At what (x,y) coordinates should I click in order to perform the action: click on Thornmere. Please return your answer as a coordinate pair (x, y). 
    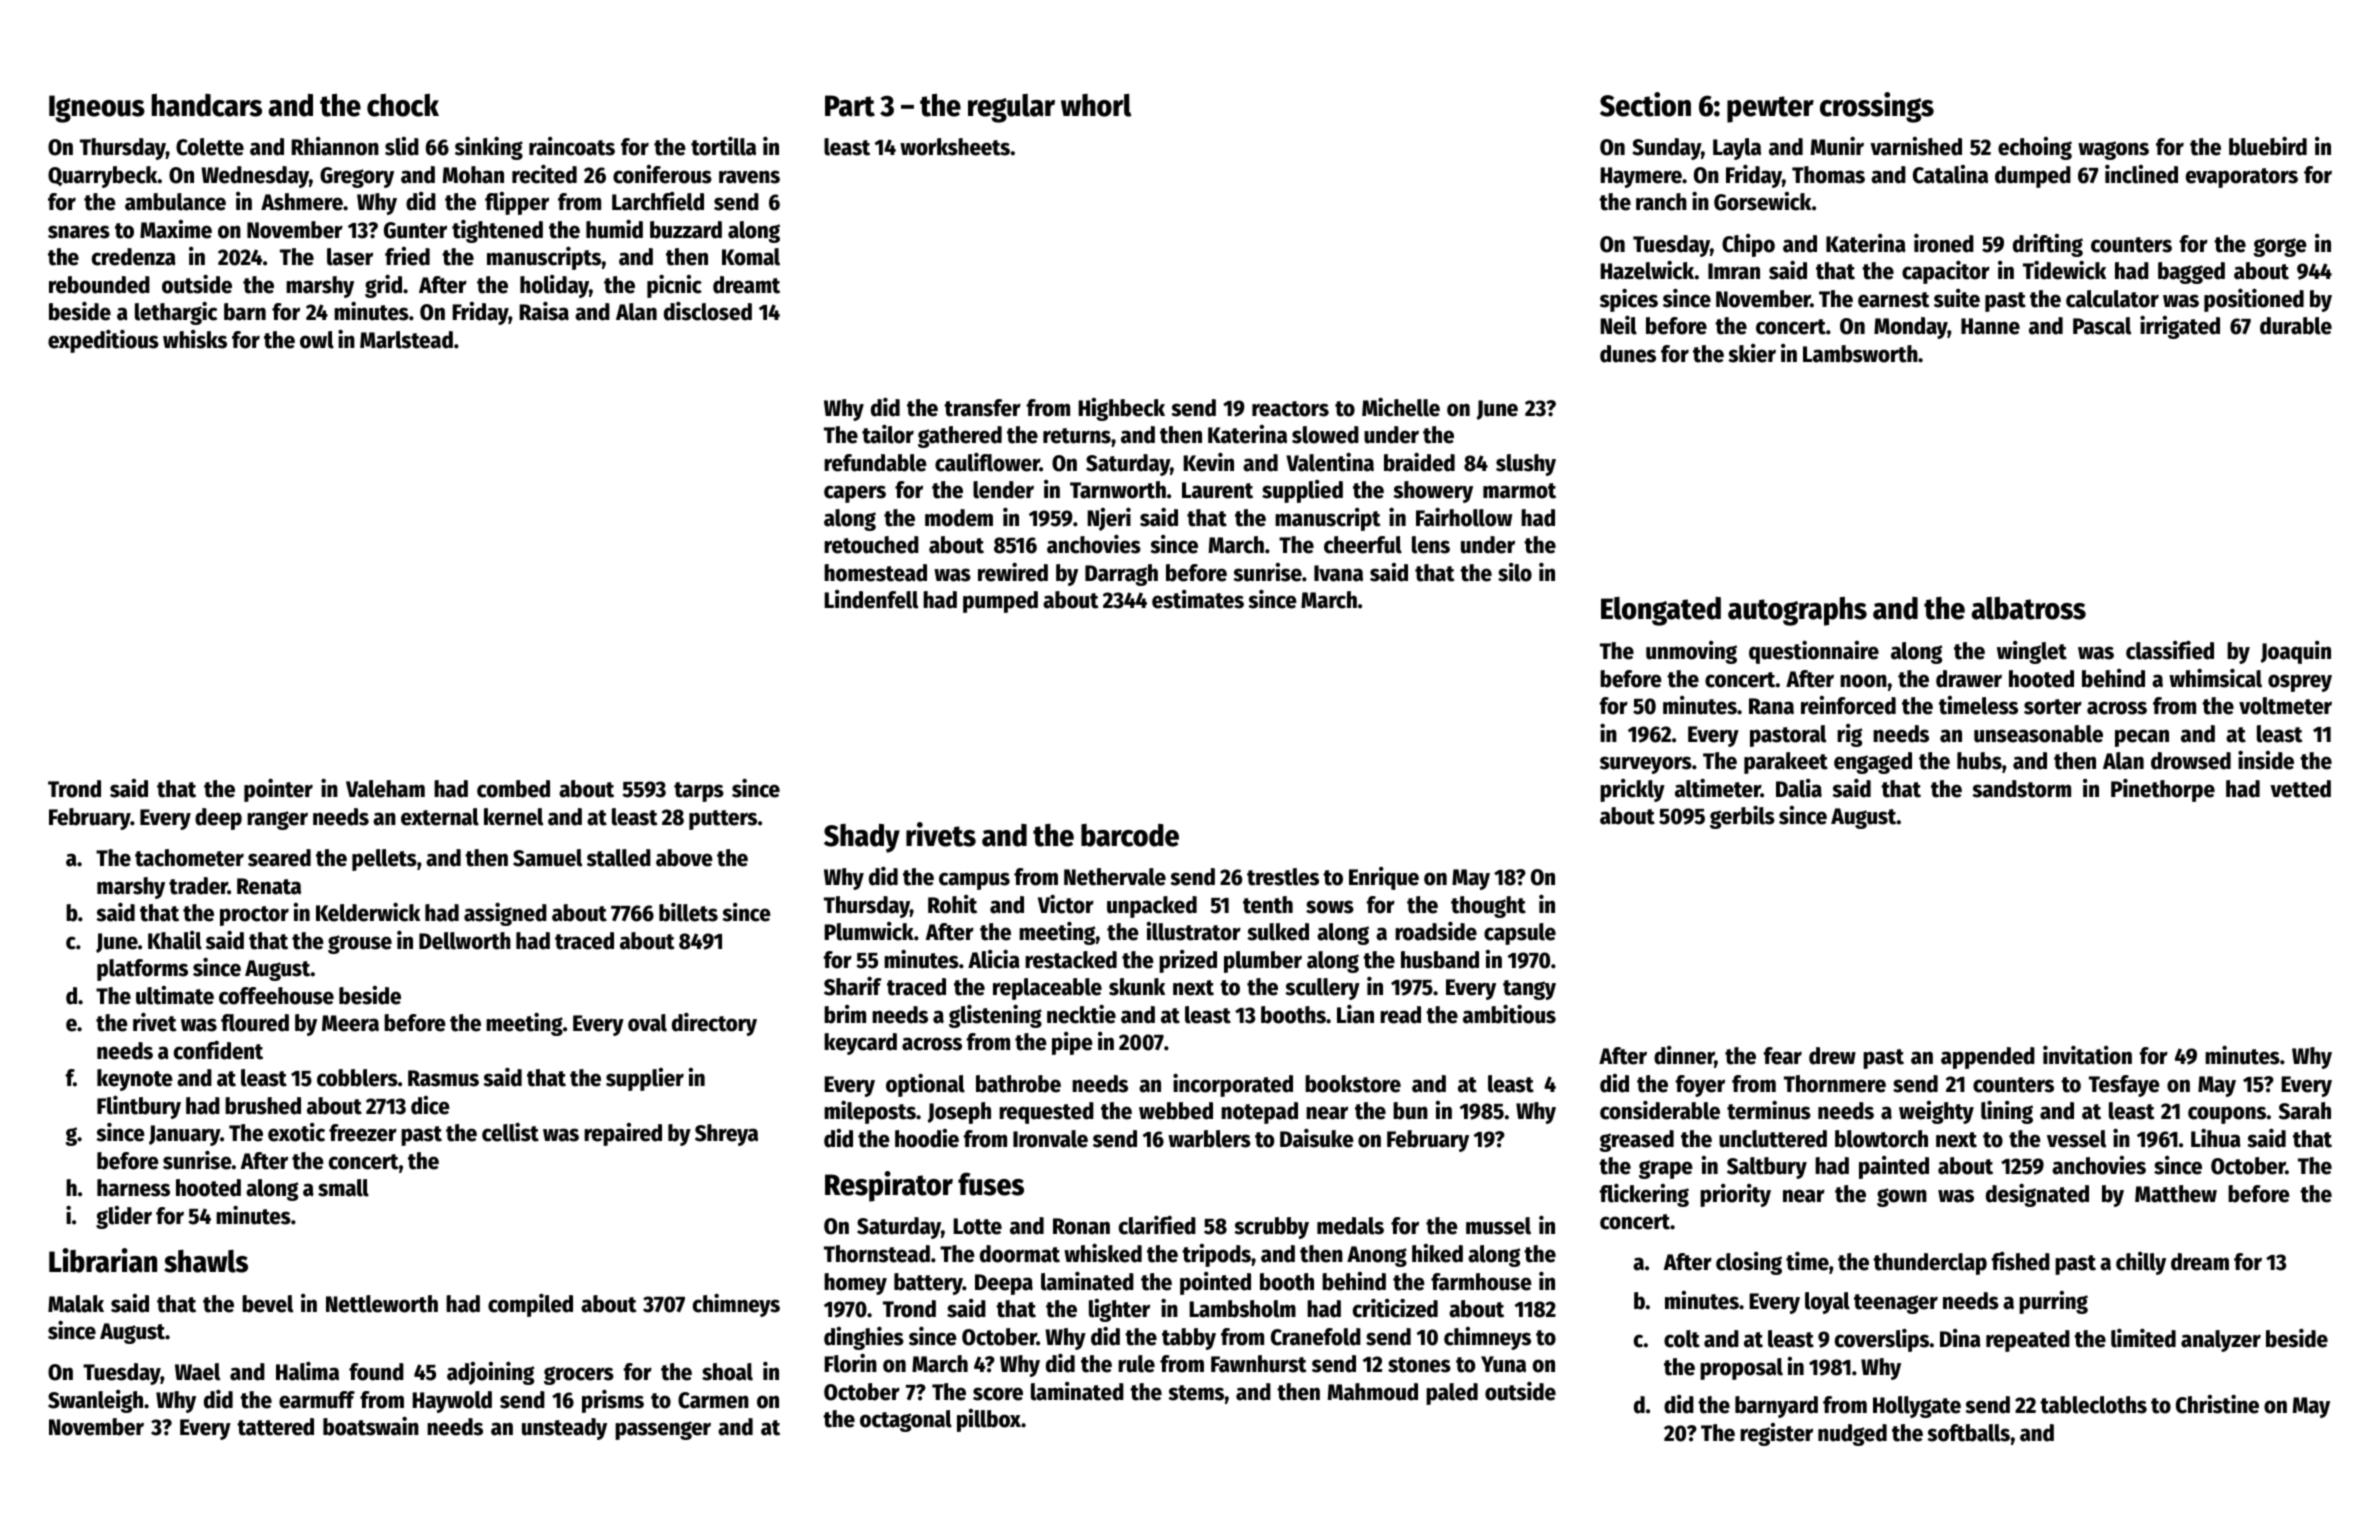
    Looking at the image, I should click on (1835, 1084).
